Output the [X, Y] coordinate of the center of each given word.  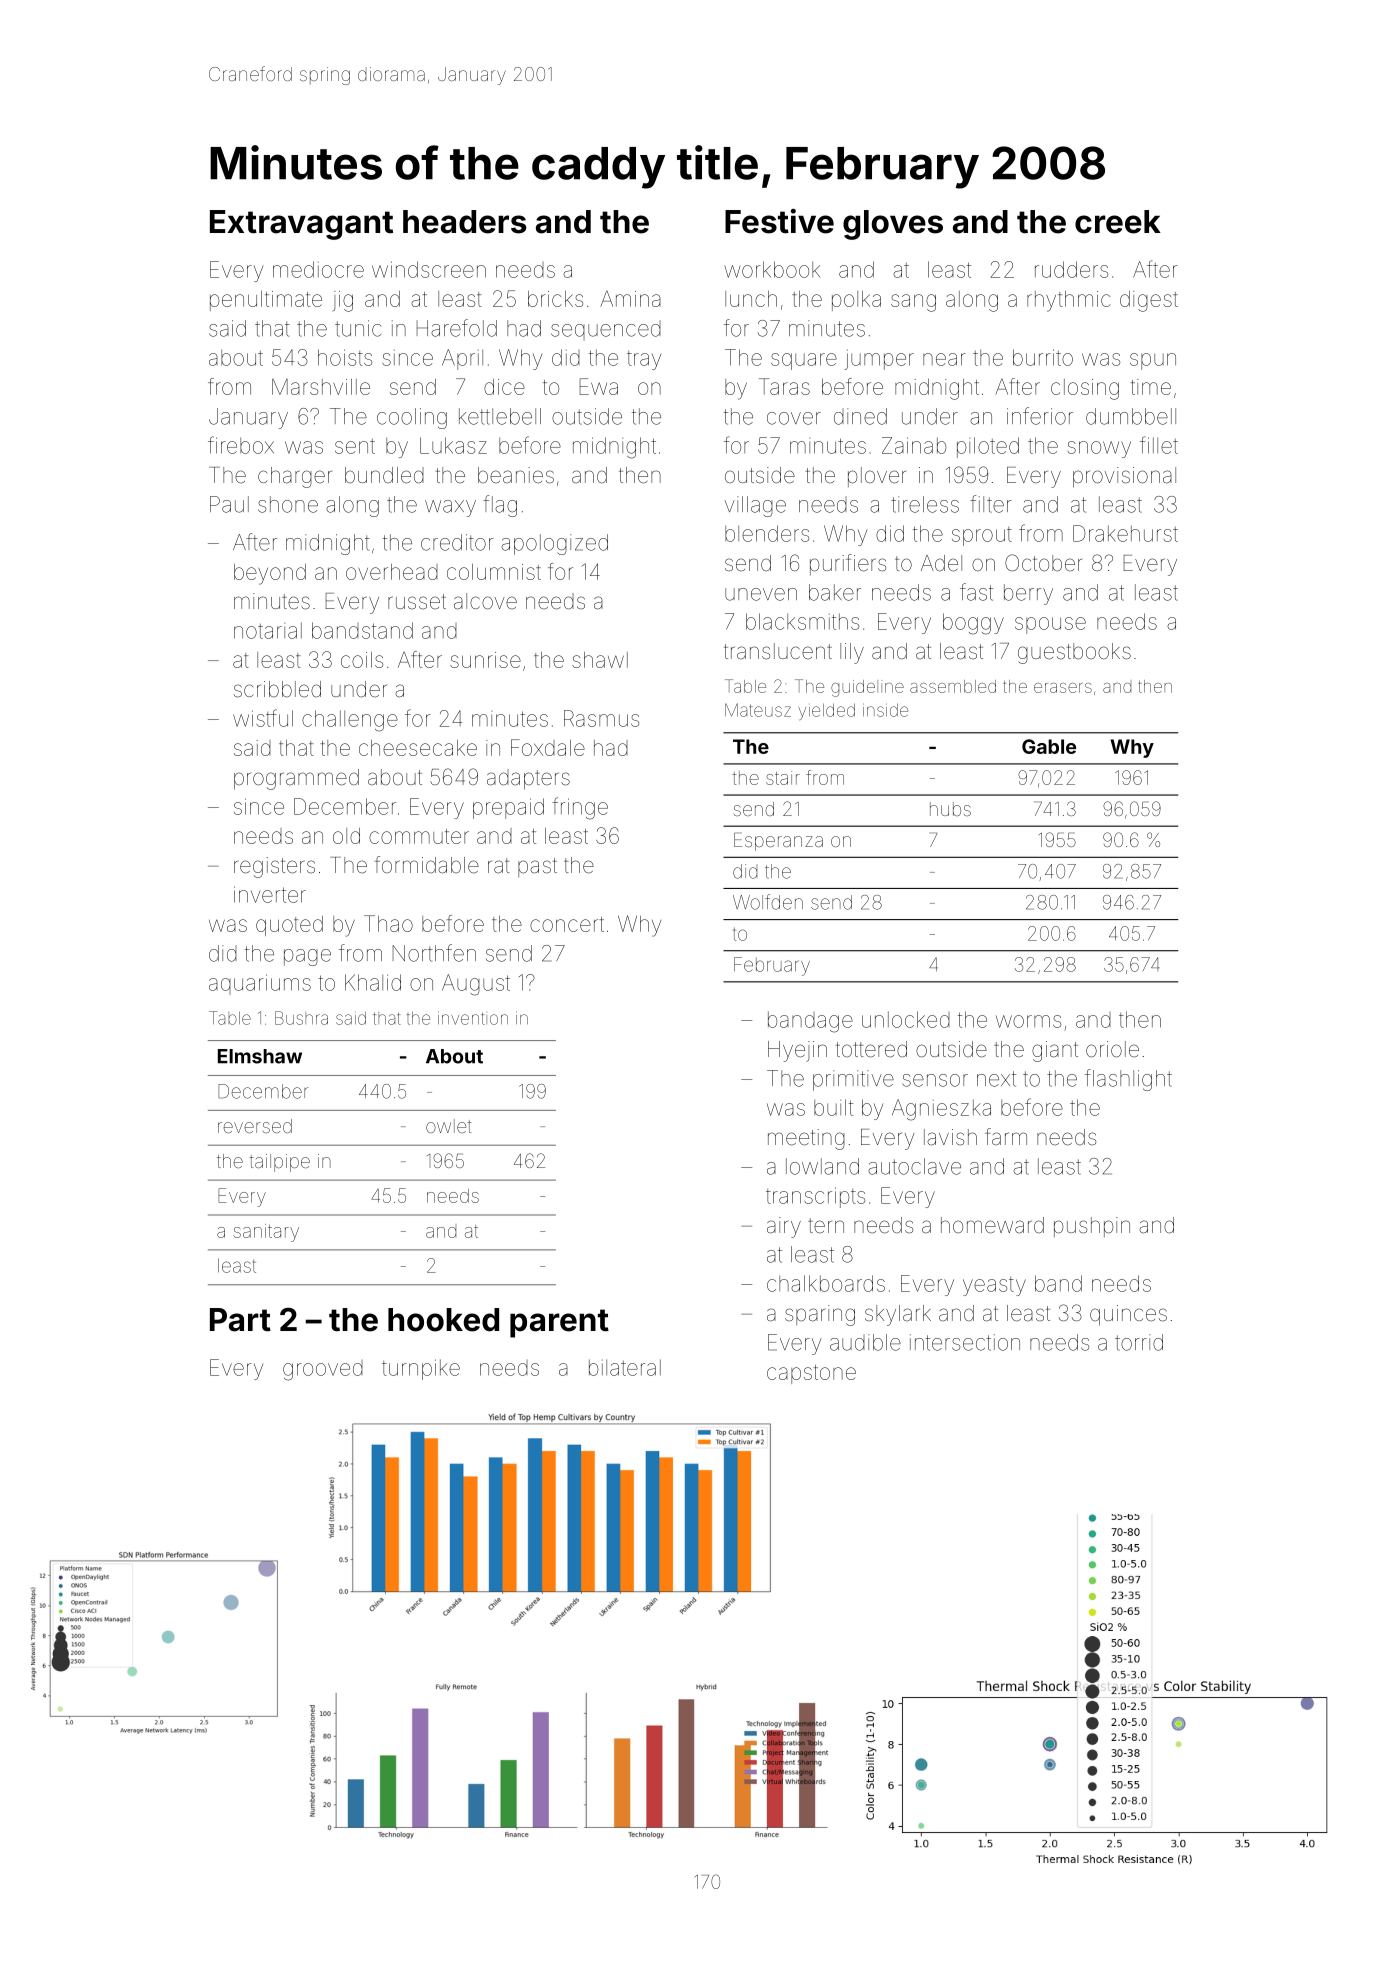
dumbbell [1131, 416]
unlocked [906, 1019]
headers [465, 222]
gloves [893, 225]
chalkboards [826, 1283]
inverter [270, 894]
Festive [779, 221]
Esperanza [778, 842]
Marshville [321, 387]
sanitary [266, 1233]
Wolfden [768, 902]
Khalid [373, 982]
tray [644, 360]
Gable [1049, 746]
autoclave [914, 1166]
